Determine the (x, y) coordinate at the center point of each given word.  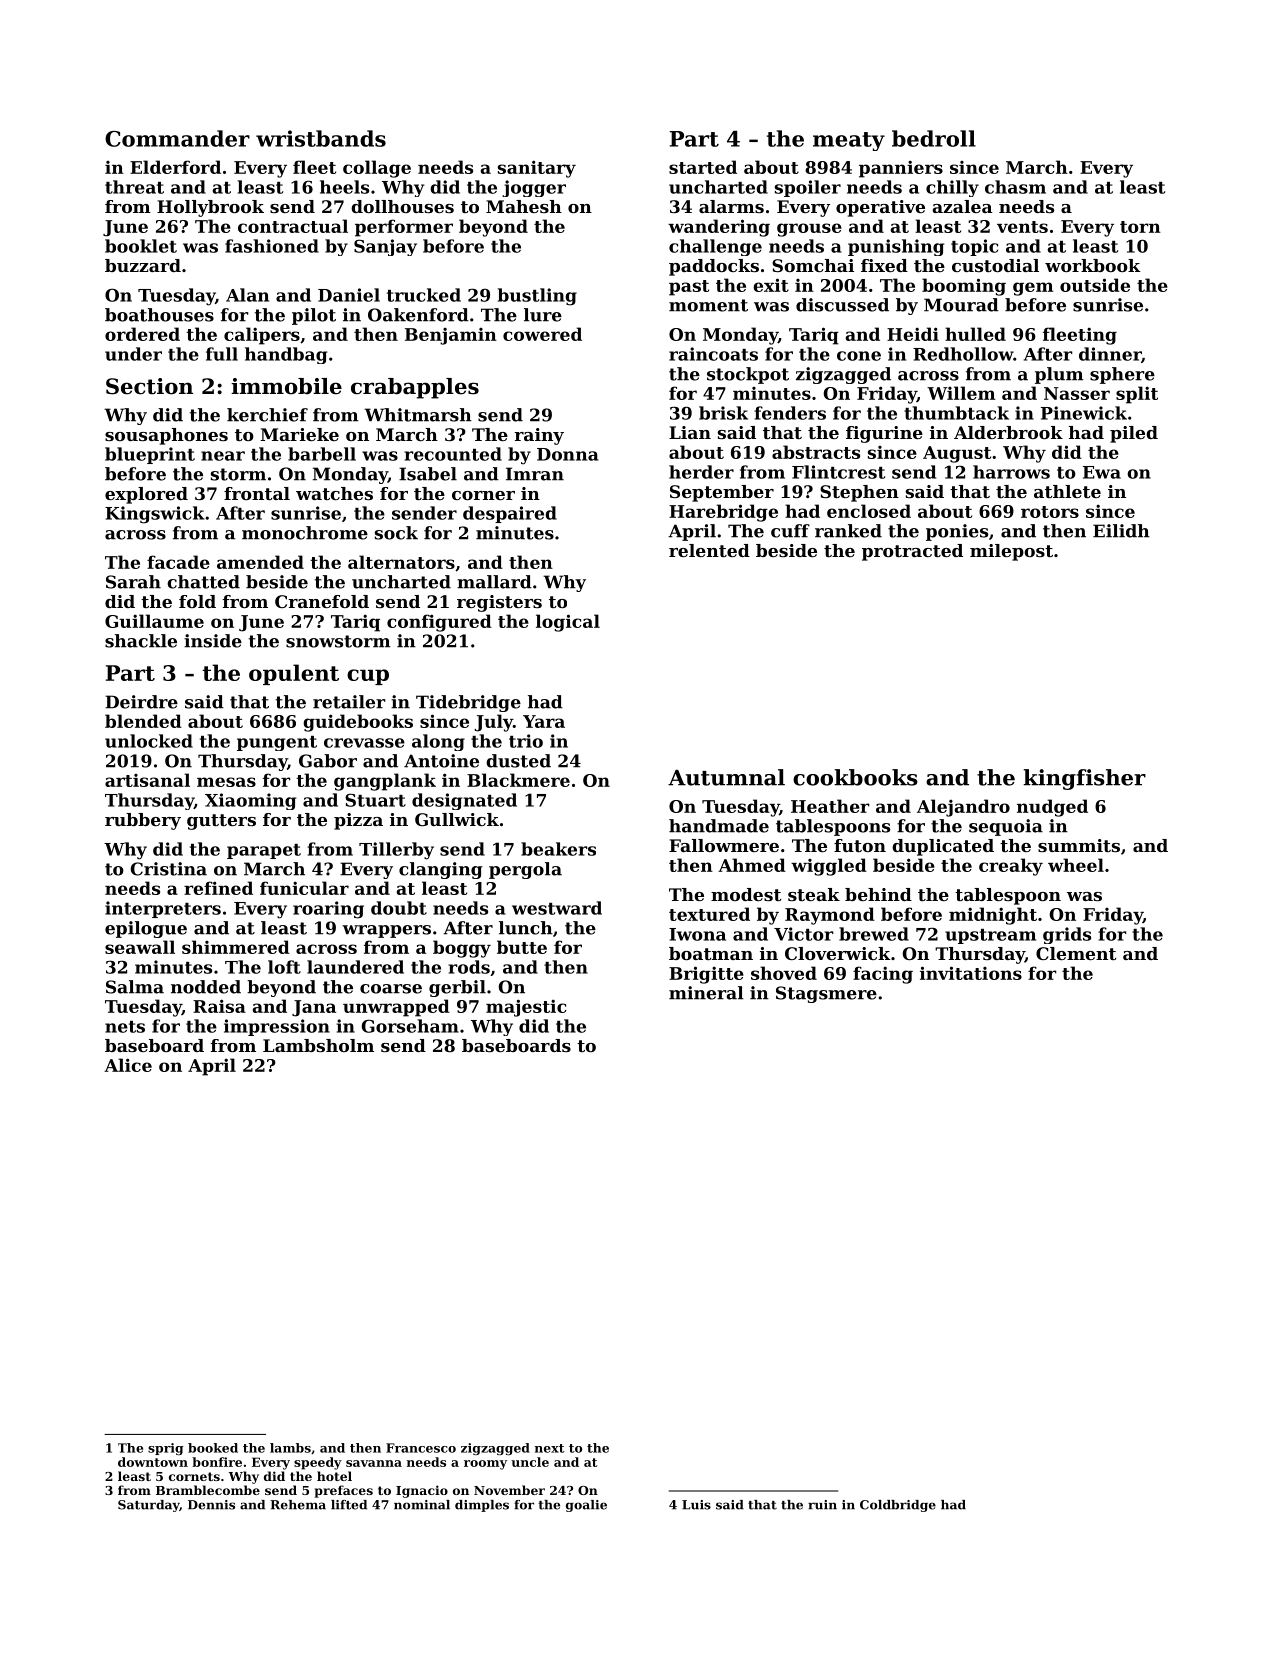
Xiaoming (250, 801)
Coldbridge (898, 1506)
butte (522, 947)
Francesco (421, 1448)
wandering (719, 228)
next (550, 1448)
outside (1095, 285)
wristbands (321, 138)
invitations (971, 973)
